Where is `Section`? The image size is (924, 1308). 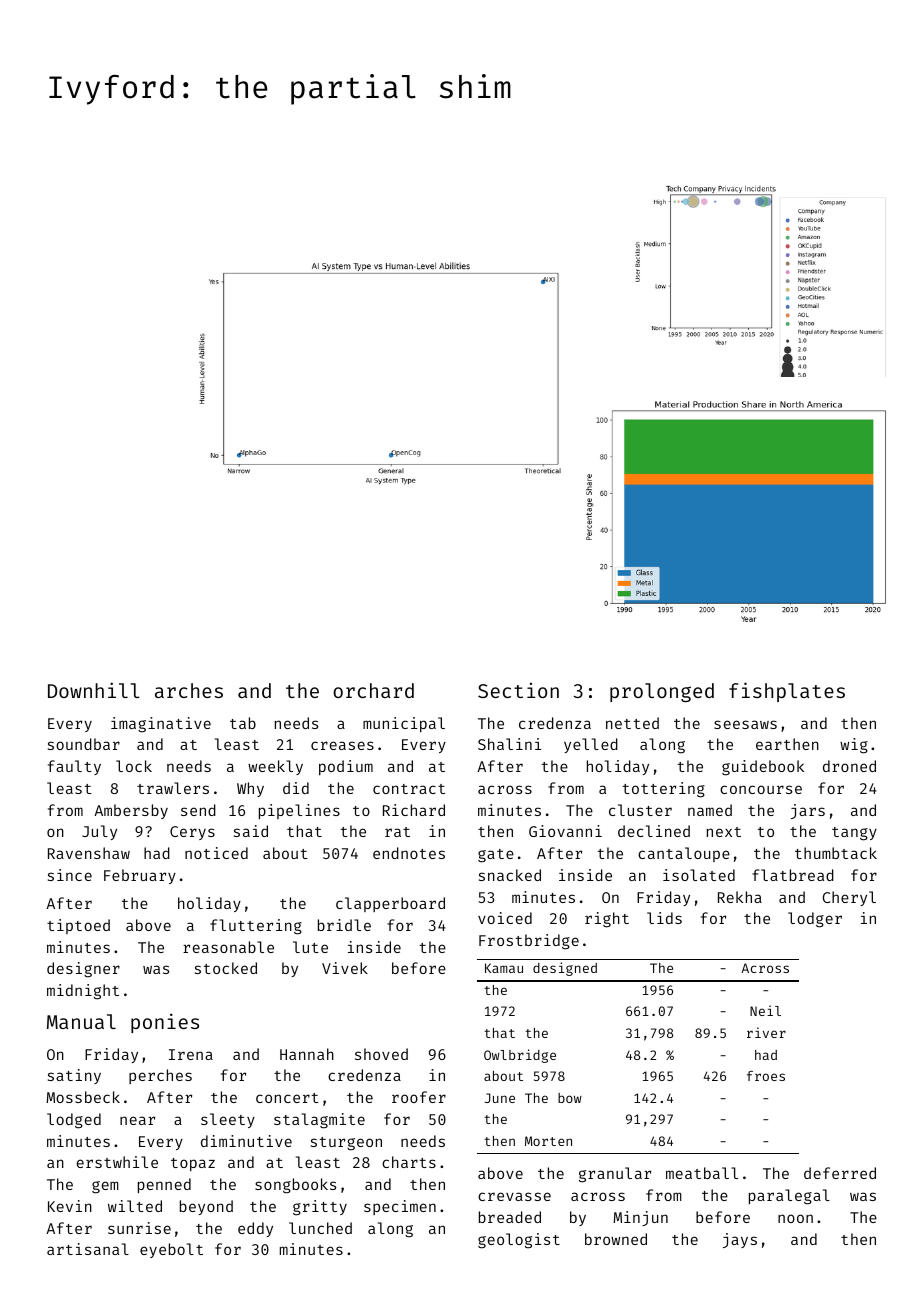
Section is located at coordinates (518, 690).
